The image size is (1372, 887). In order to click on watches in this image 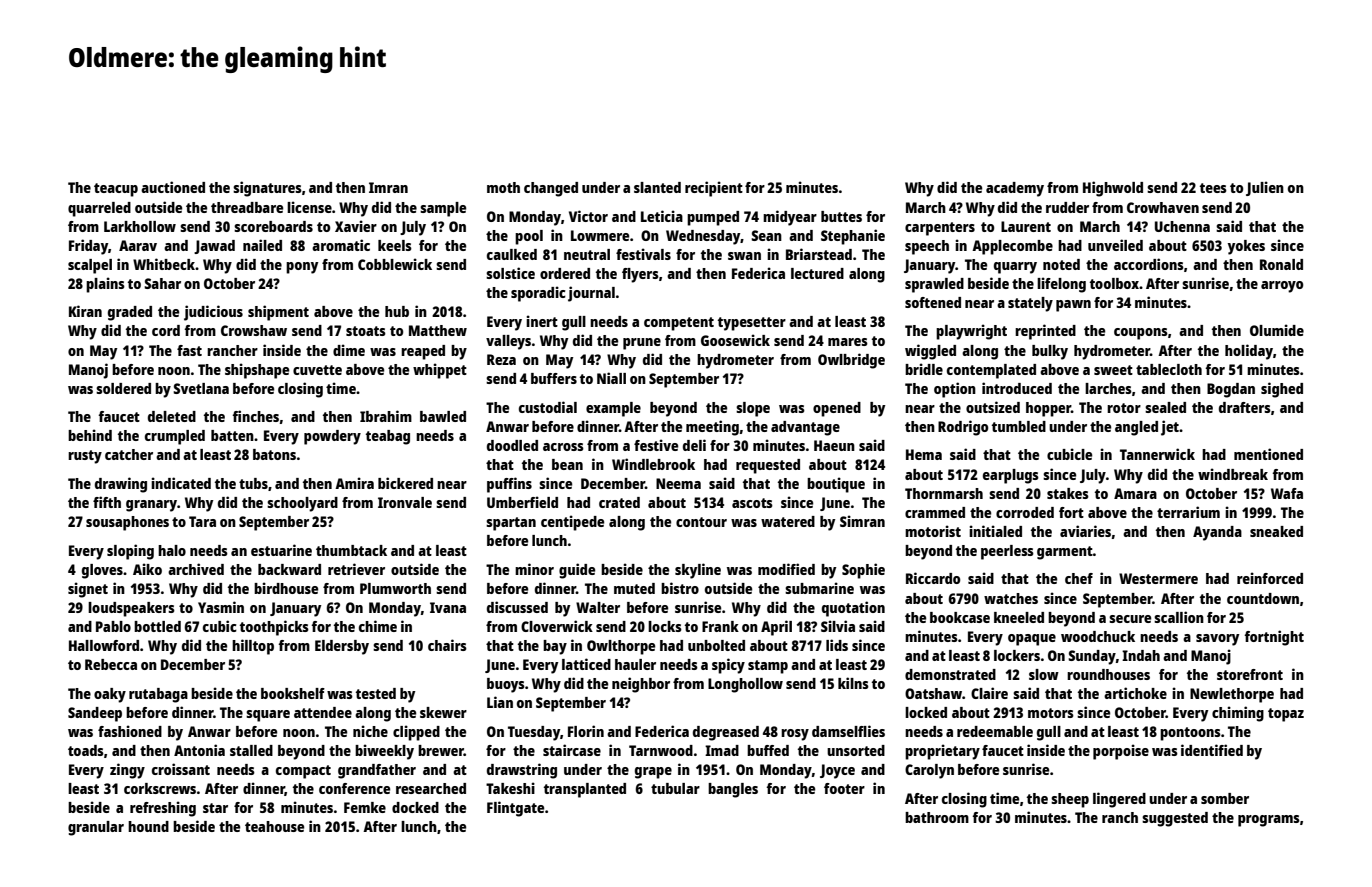, I will do `click(1011, 598)`.
